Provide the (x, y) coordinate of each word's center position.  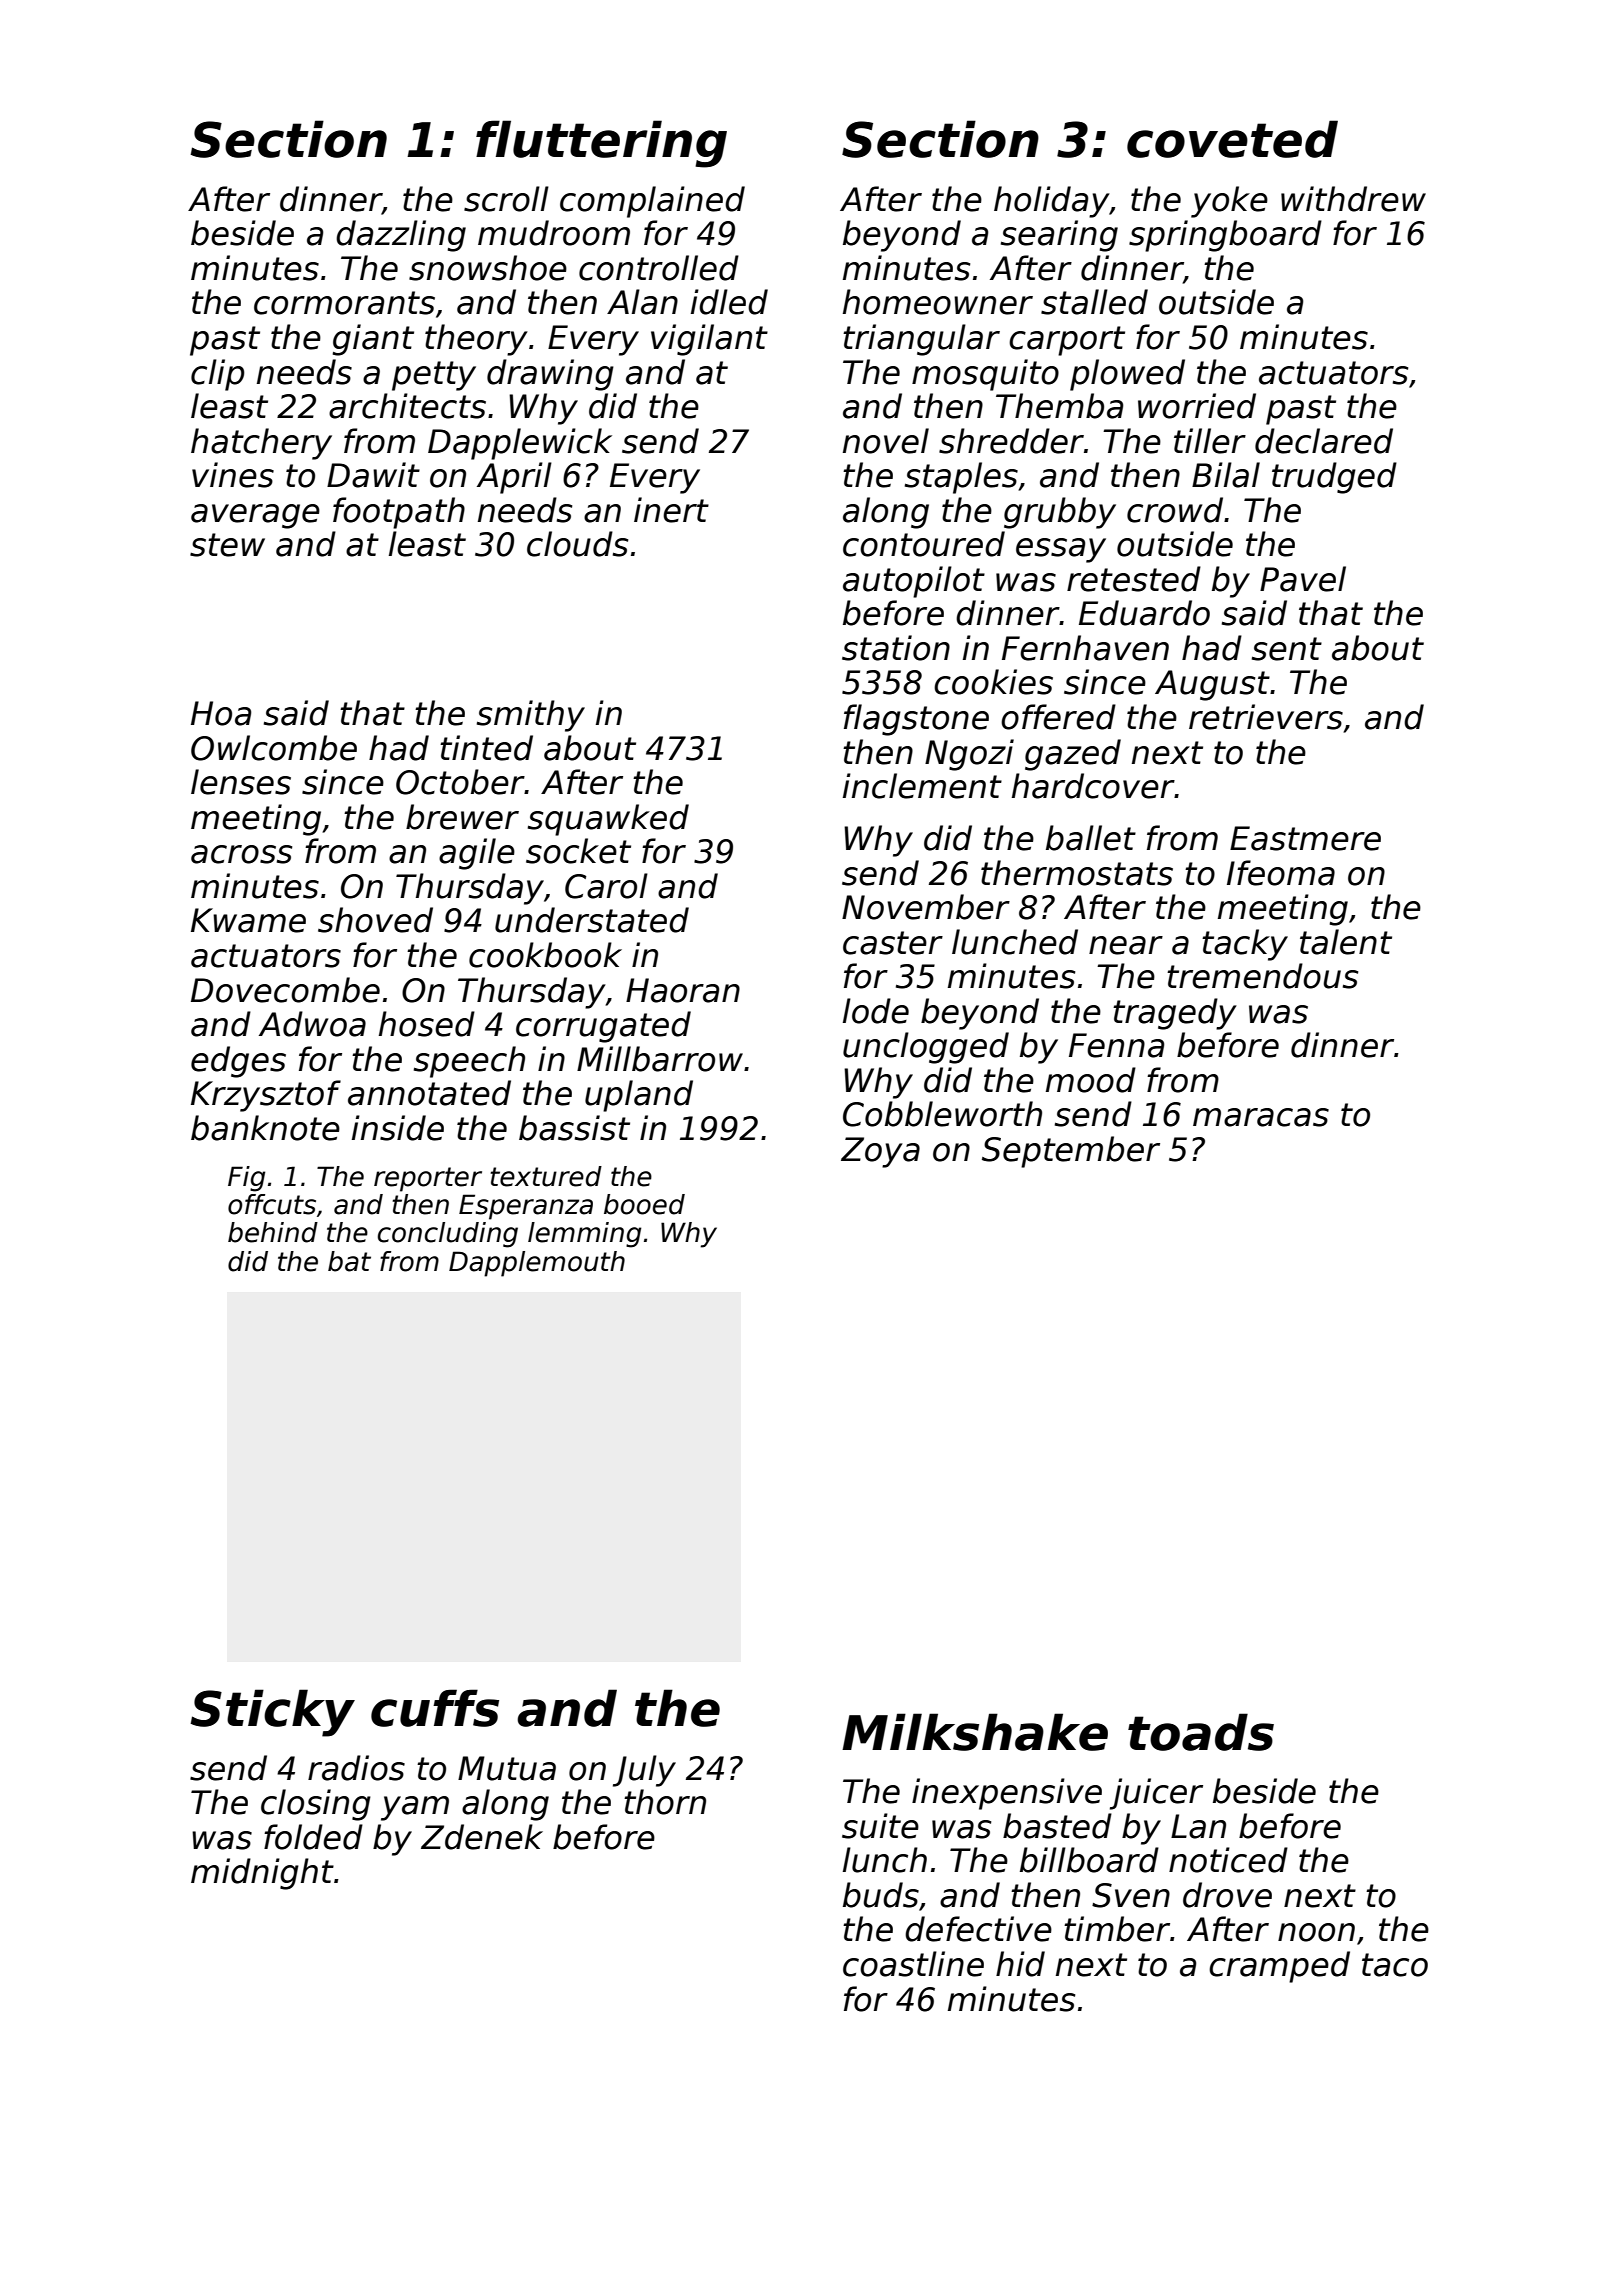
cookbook (545, 955)
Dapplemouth (537, 1264)
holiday (1052, 202)
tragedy (1175, 1014)
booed (644, 1204)
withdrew (1353, 199)
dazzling (401, 236)
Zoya (880, 1152)
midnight (262, 1874)
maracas (1261, 1117)
